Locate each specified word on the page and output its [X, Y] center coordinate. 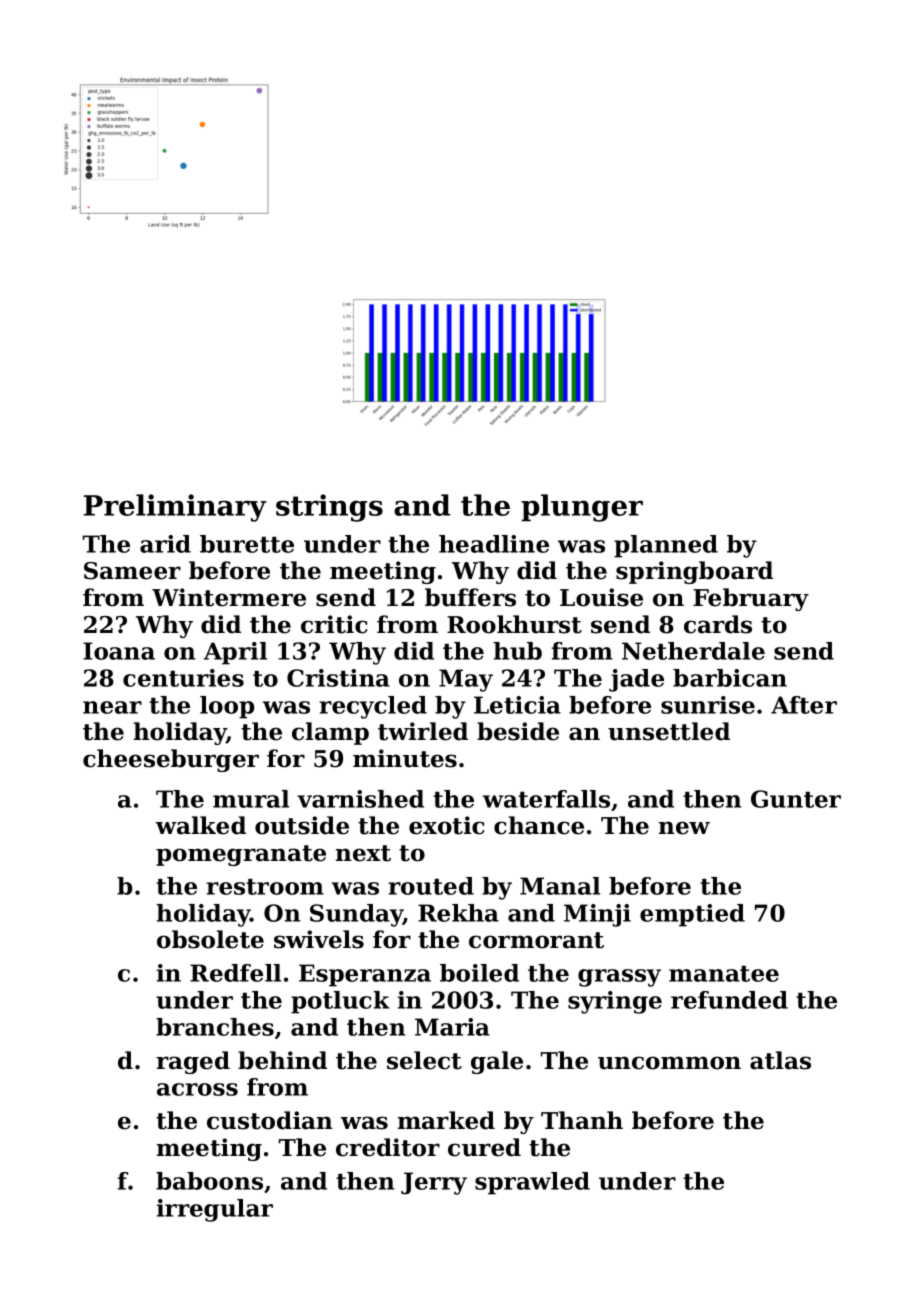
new [684, 828]
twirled [423, 731]
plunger [582, 508]
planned [666, 546]
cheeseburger [171, 760]
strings [329, 508]
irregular [215, 1210]
